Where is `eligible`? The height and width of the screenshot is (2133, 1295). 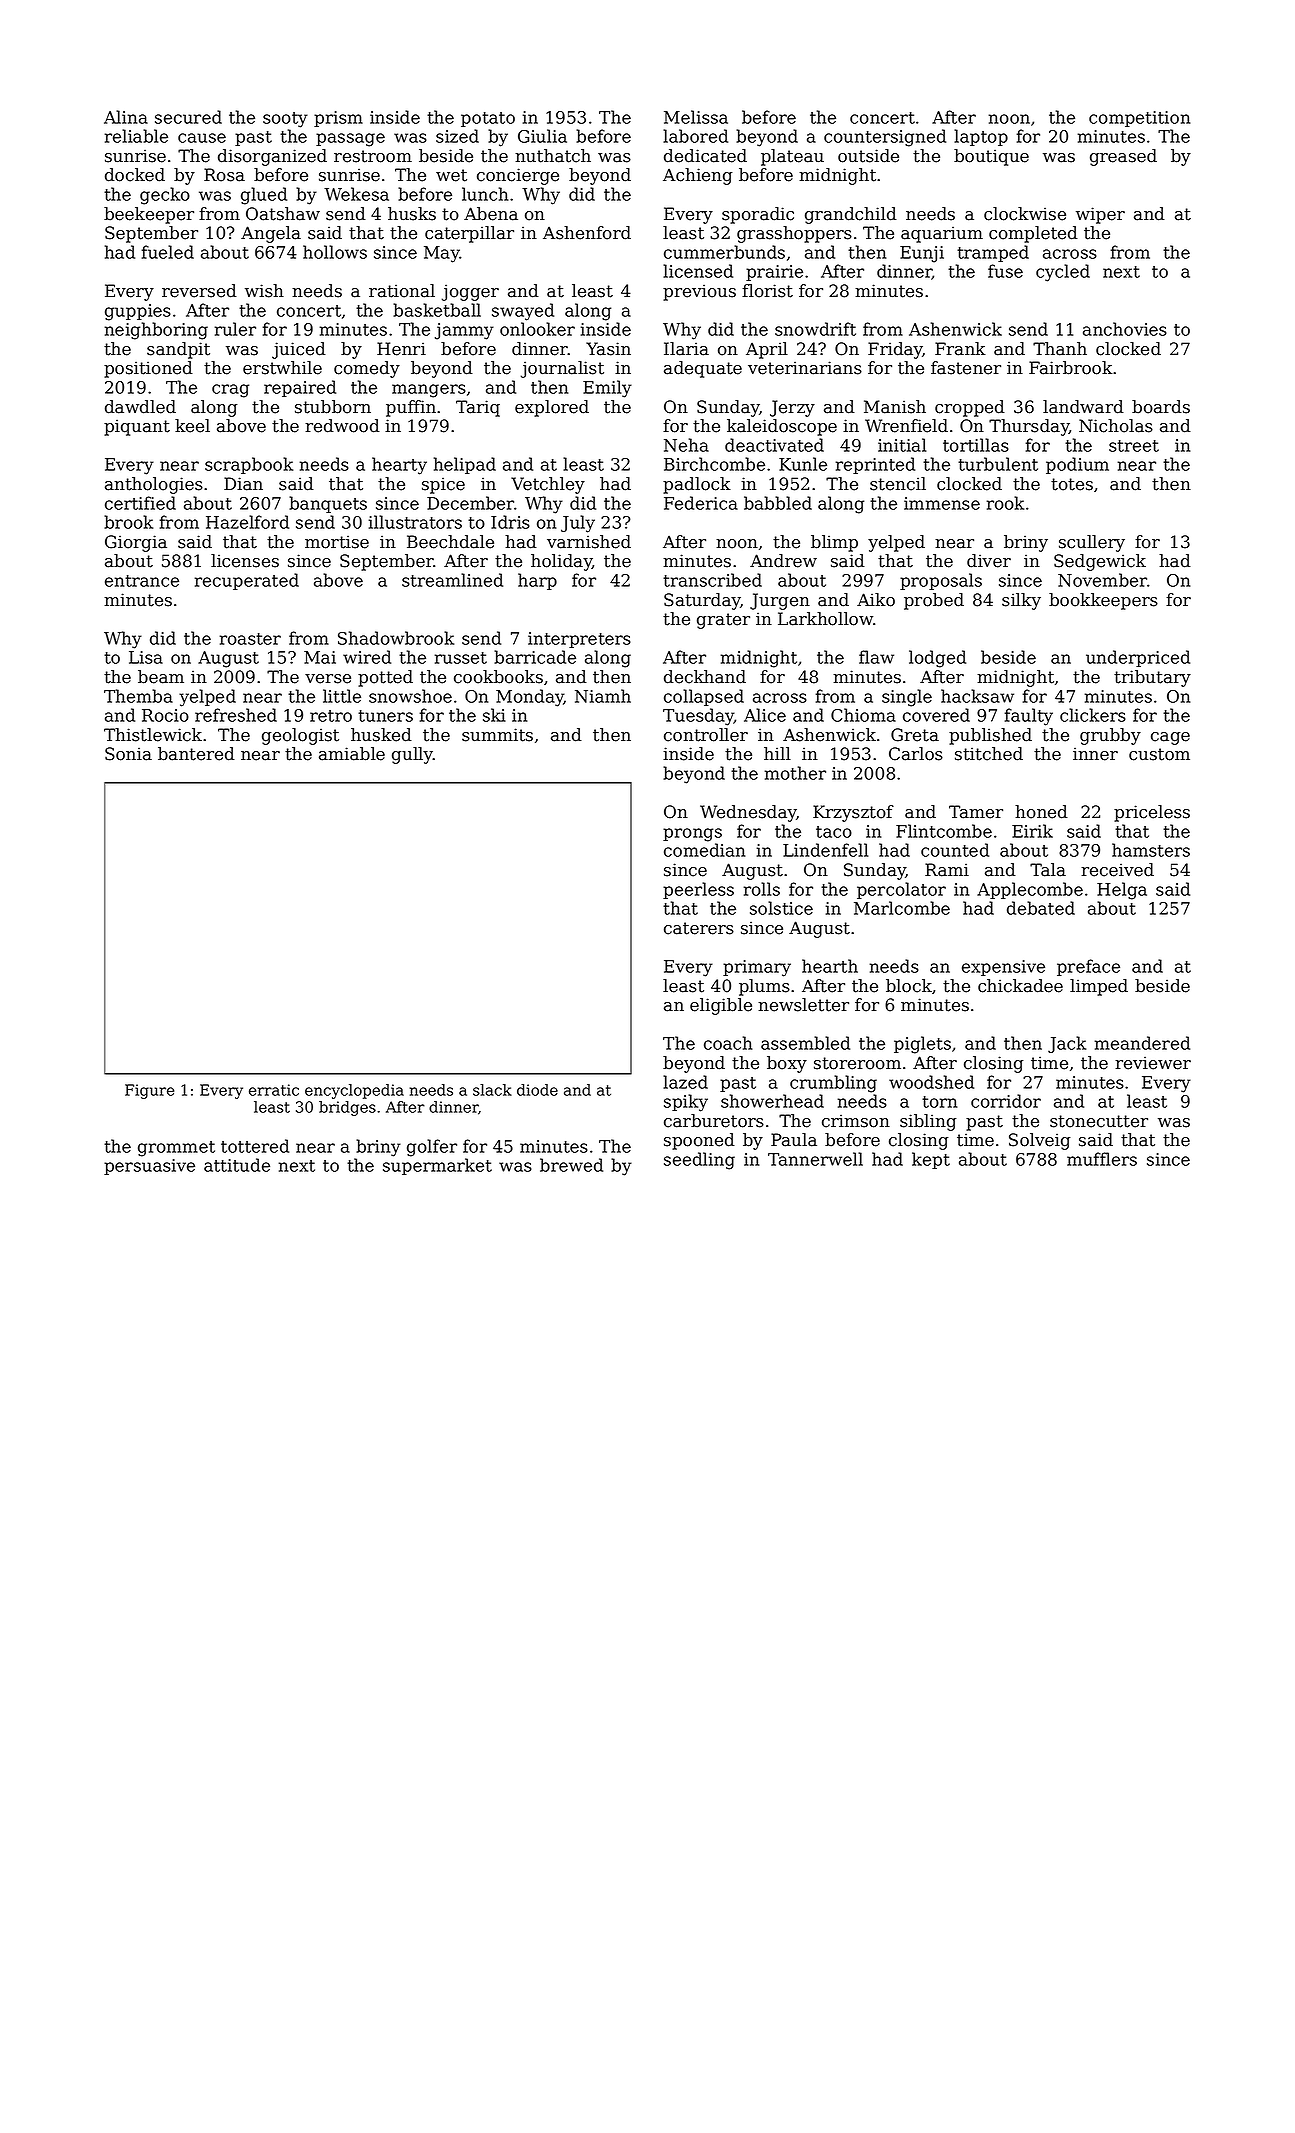
eligible is located at coordinates (721, 1006).
